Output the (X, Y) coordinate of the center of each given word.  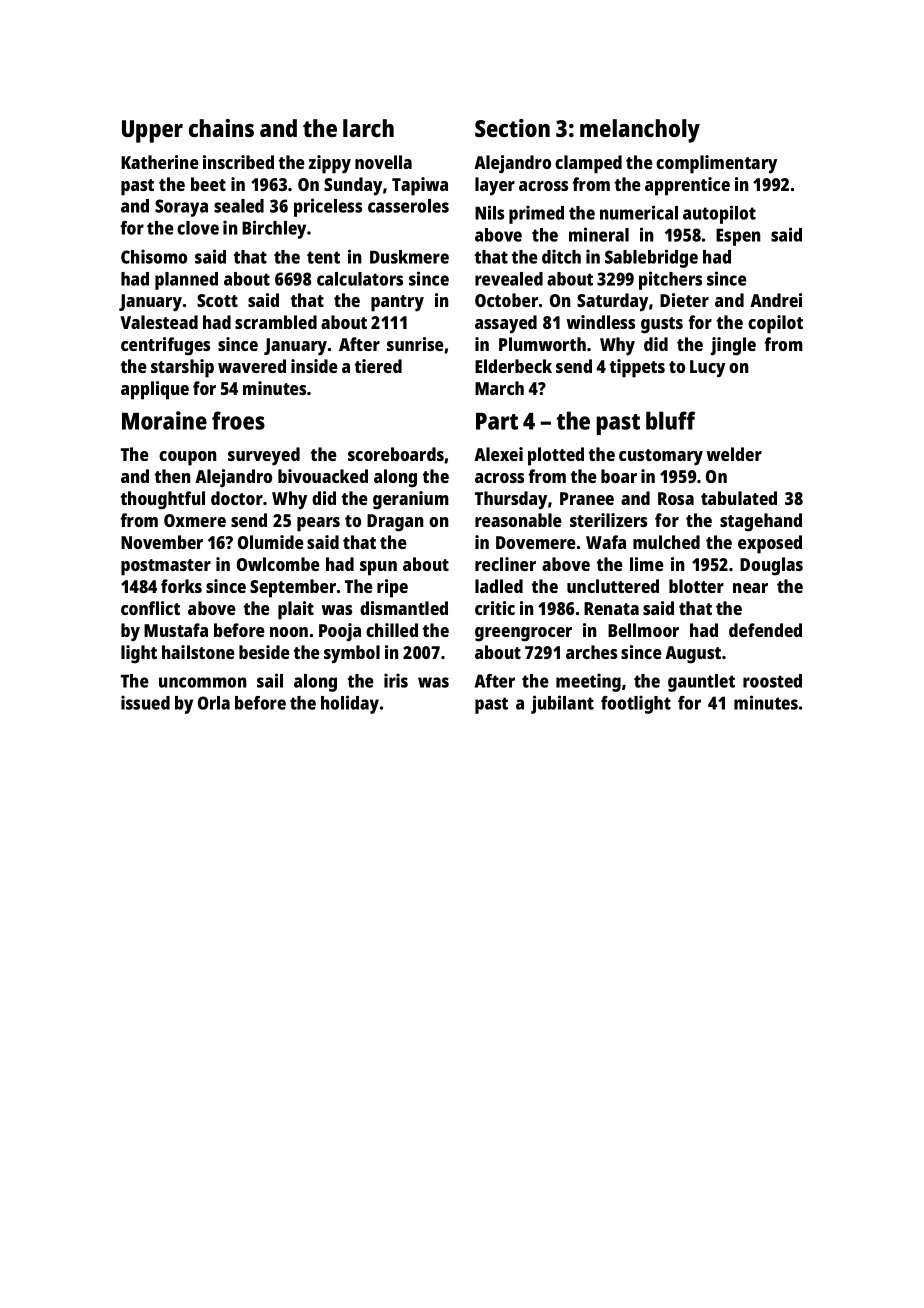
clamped (588, 164)
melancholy (640, 131)
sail (270, 680)
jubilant (562, 704)
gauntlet (701, 683)
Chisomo (154, 256)
